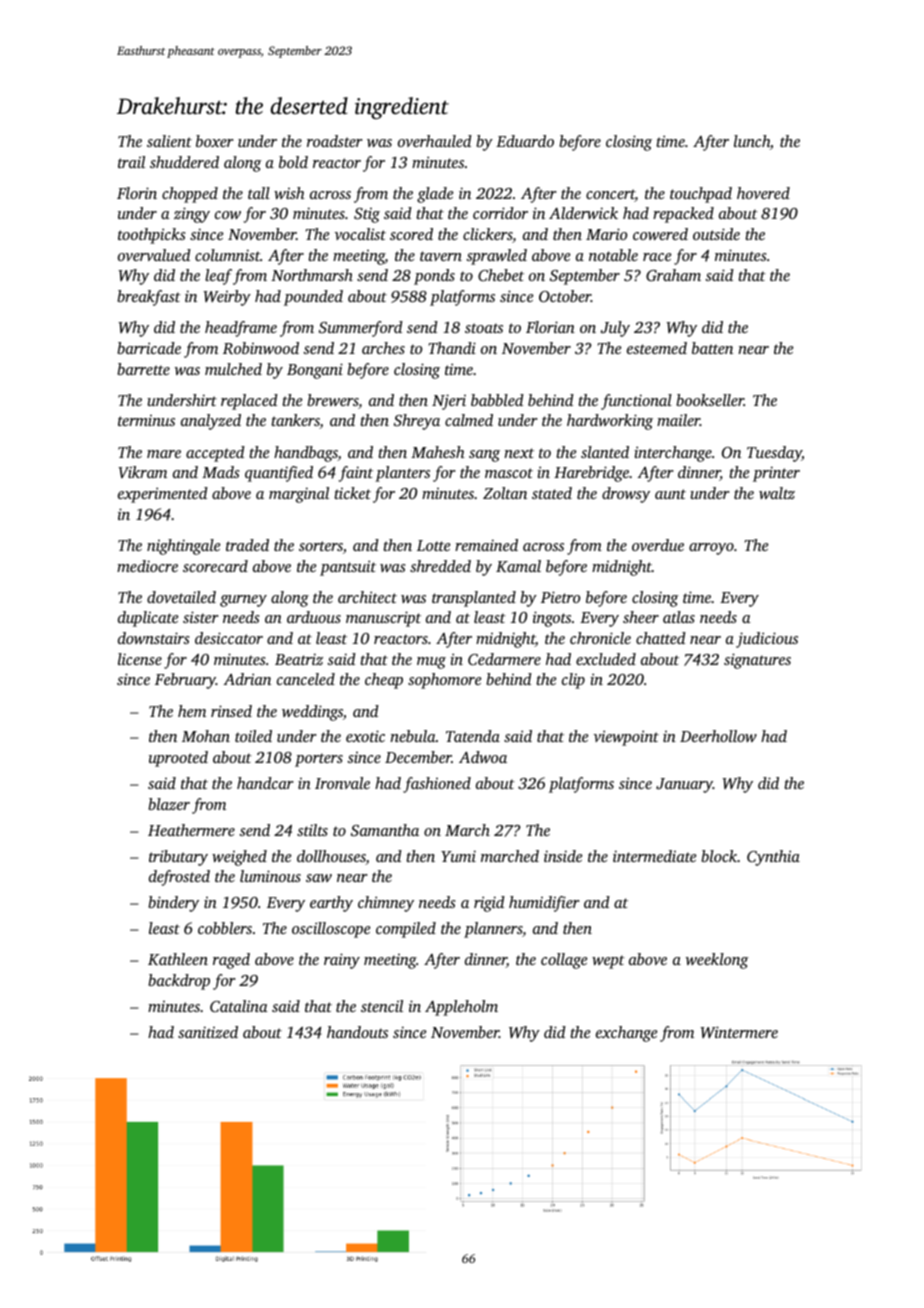 This document has width=924, height=1308. Describe the element at coordinates (763, 193) in the document. I see `hovered` at that location.
